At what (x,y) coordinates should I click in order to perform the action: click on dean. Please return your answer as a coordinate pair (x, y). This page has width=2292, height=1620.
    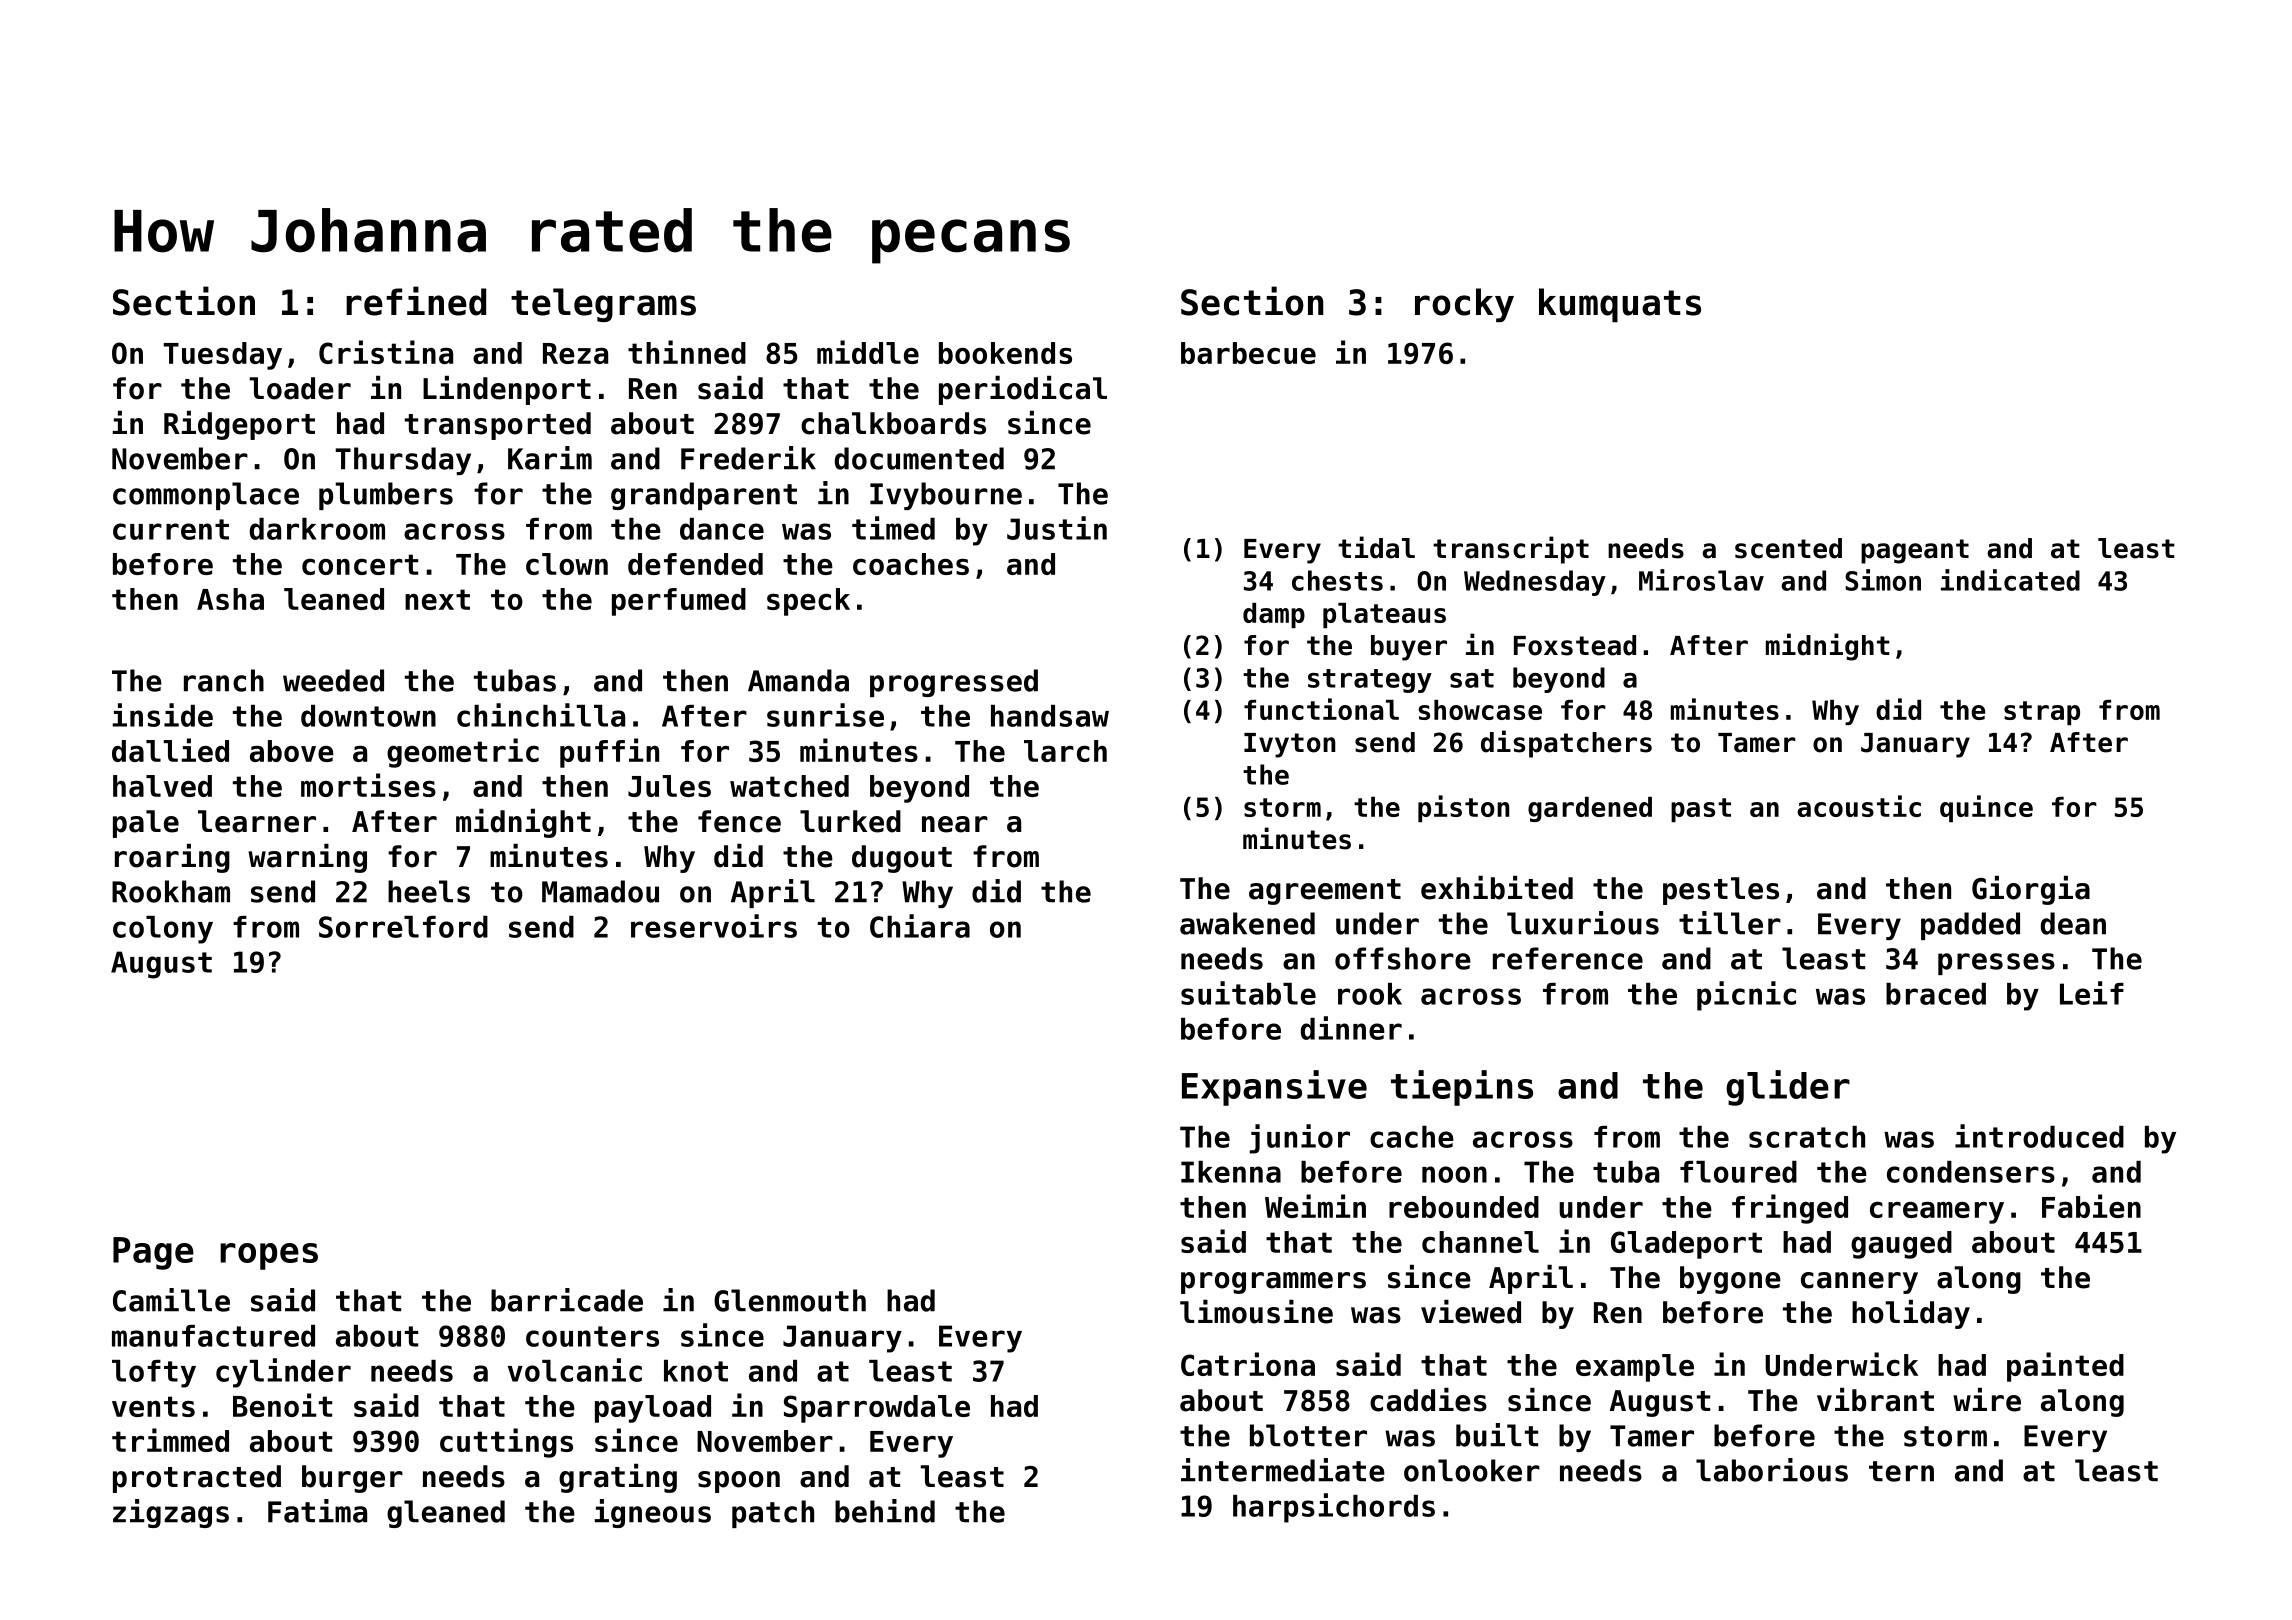
    Looking at the image, I should click on (2073, 923).
